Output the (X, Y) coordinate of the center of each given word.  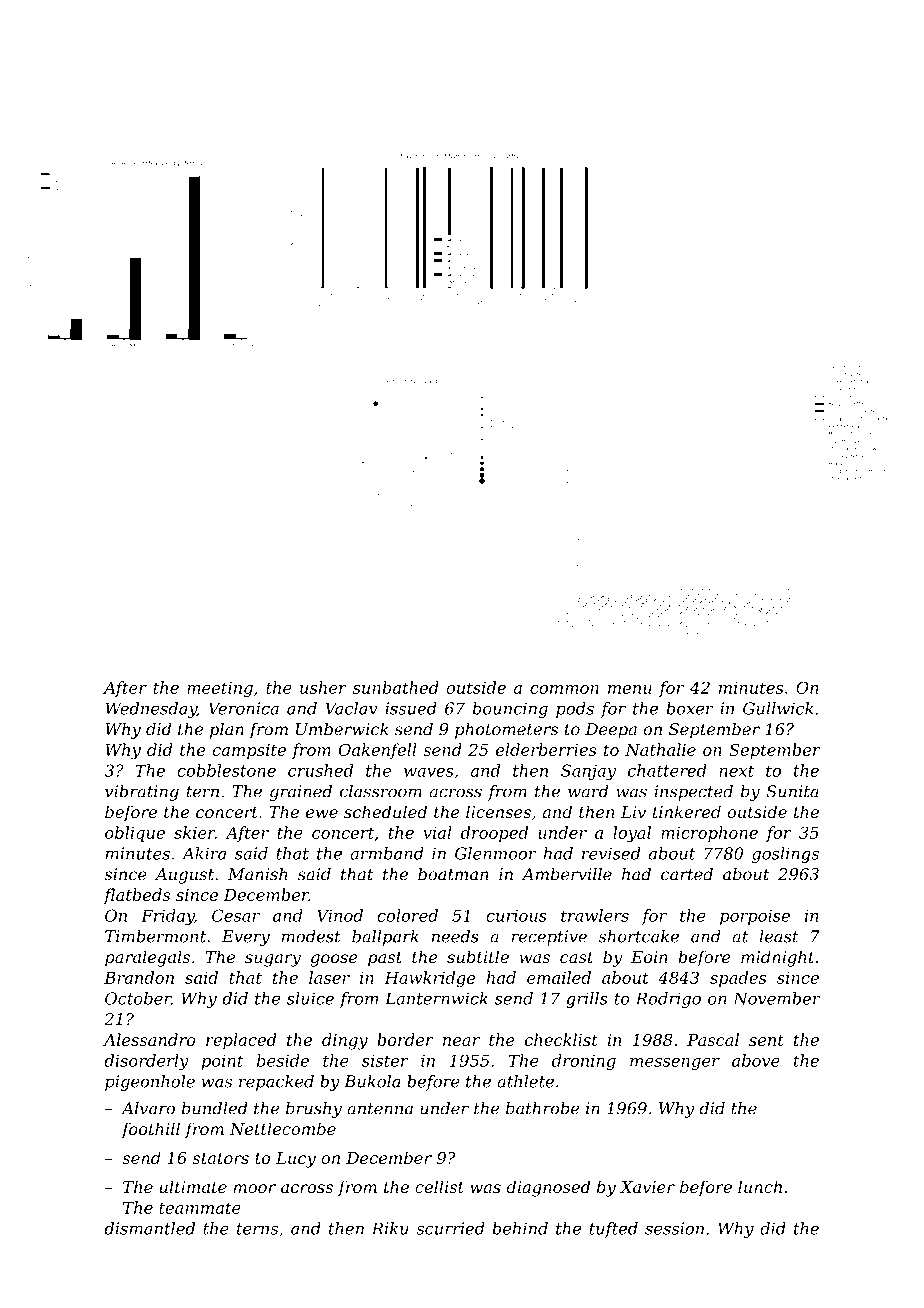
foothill (150, 1130)
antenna (380, 1109)
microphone (709, 834)
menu (630, 689)
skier (194, 832)
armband (387, 853)
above (756, 1060)
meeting (220, 690)
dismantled (149, 1228)
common (564, 689)
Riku (390, 1228)
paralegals (147, 958)
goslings (785, 855)
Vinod (340, 915)
